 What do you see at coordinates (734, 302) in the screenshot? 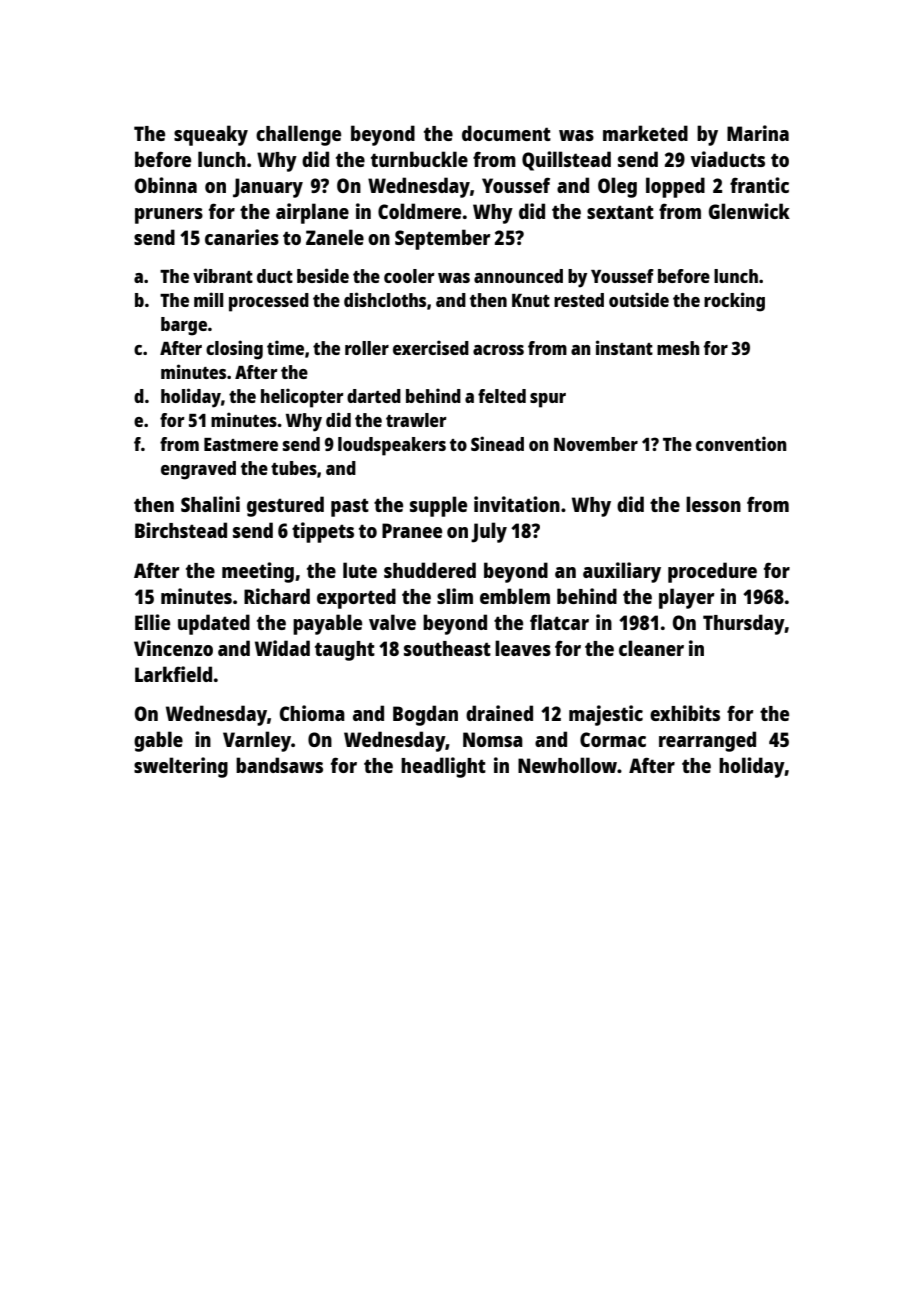
I see `rocking` at bounding box center [734, 302].
